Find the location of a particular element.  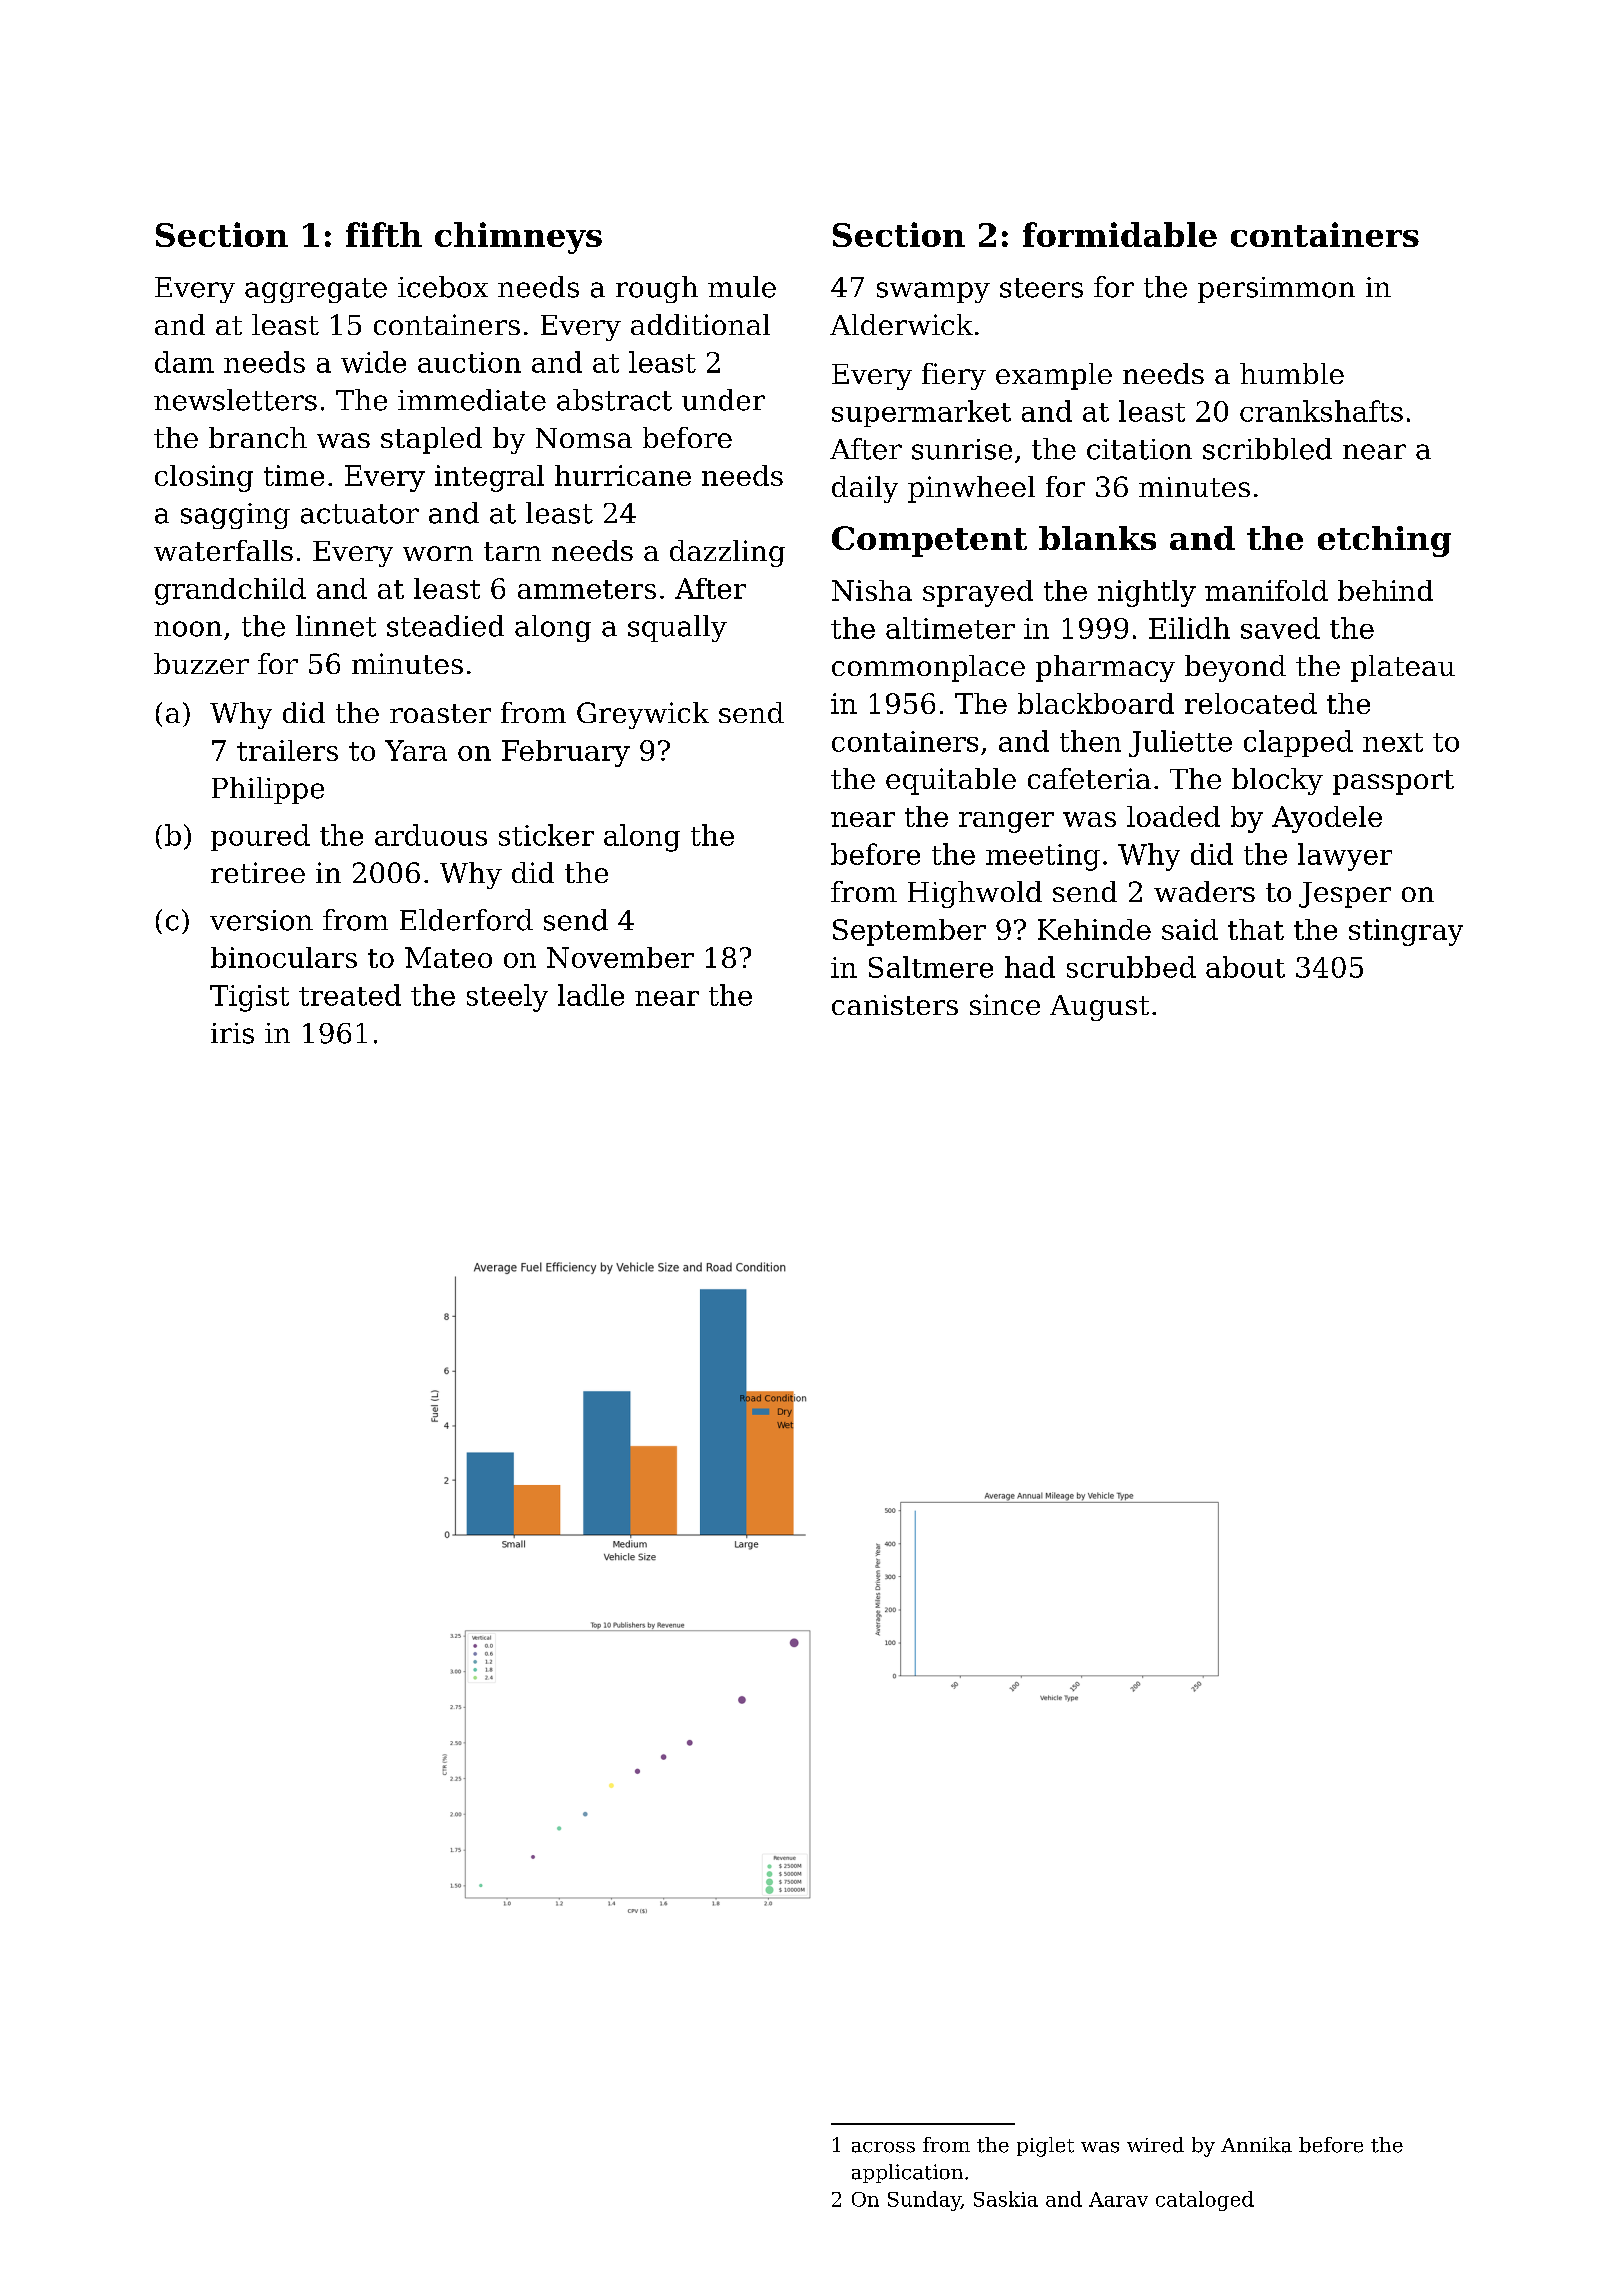

Saskia is located at coordinates (1006, 2199).
